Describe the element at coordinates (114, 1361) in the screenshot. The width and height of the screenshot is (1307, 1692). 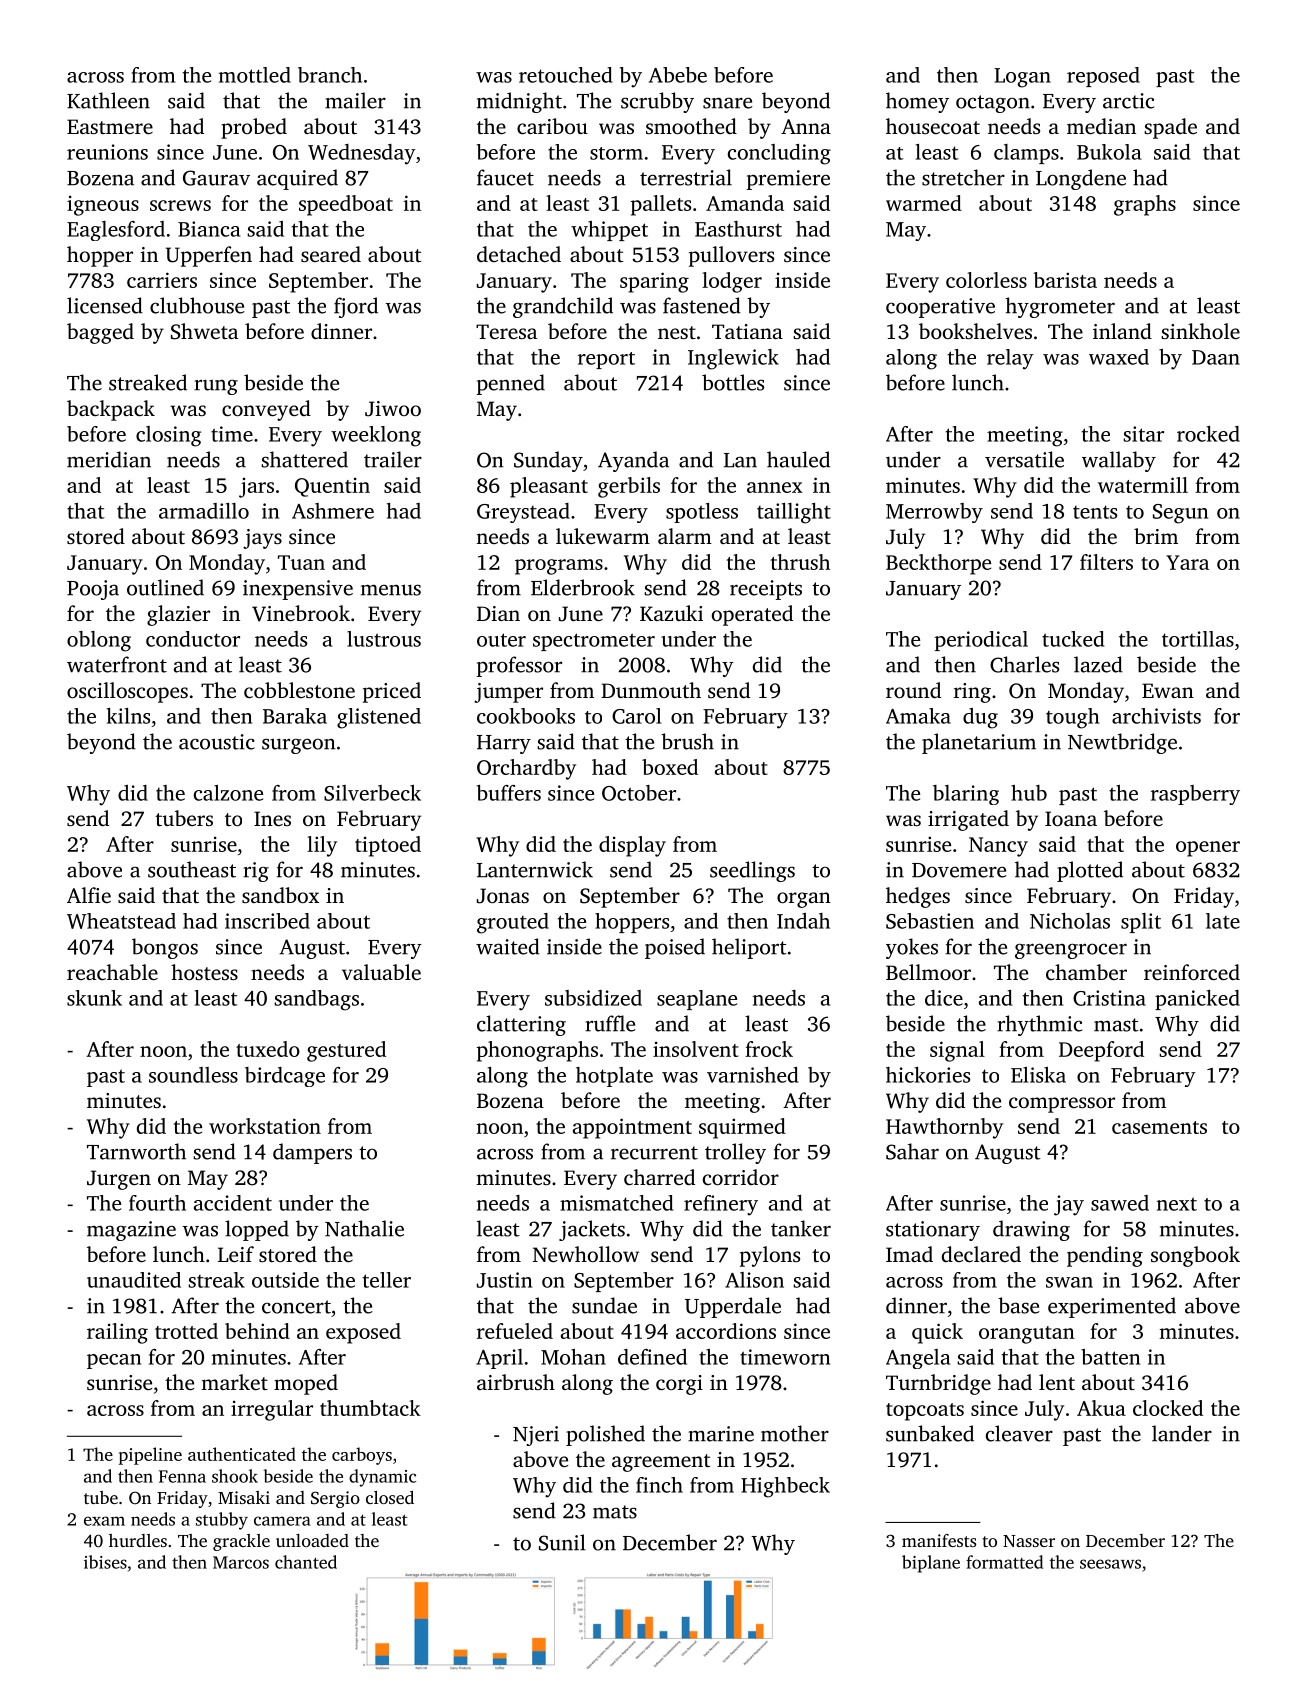
I see `pecan` at that location.
